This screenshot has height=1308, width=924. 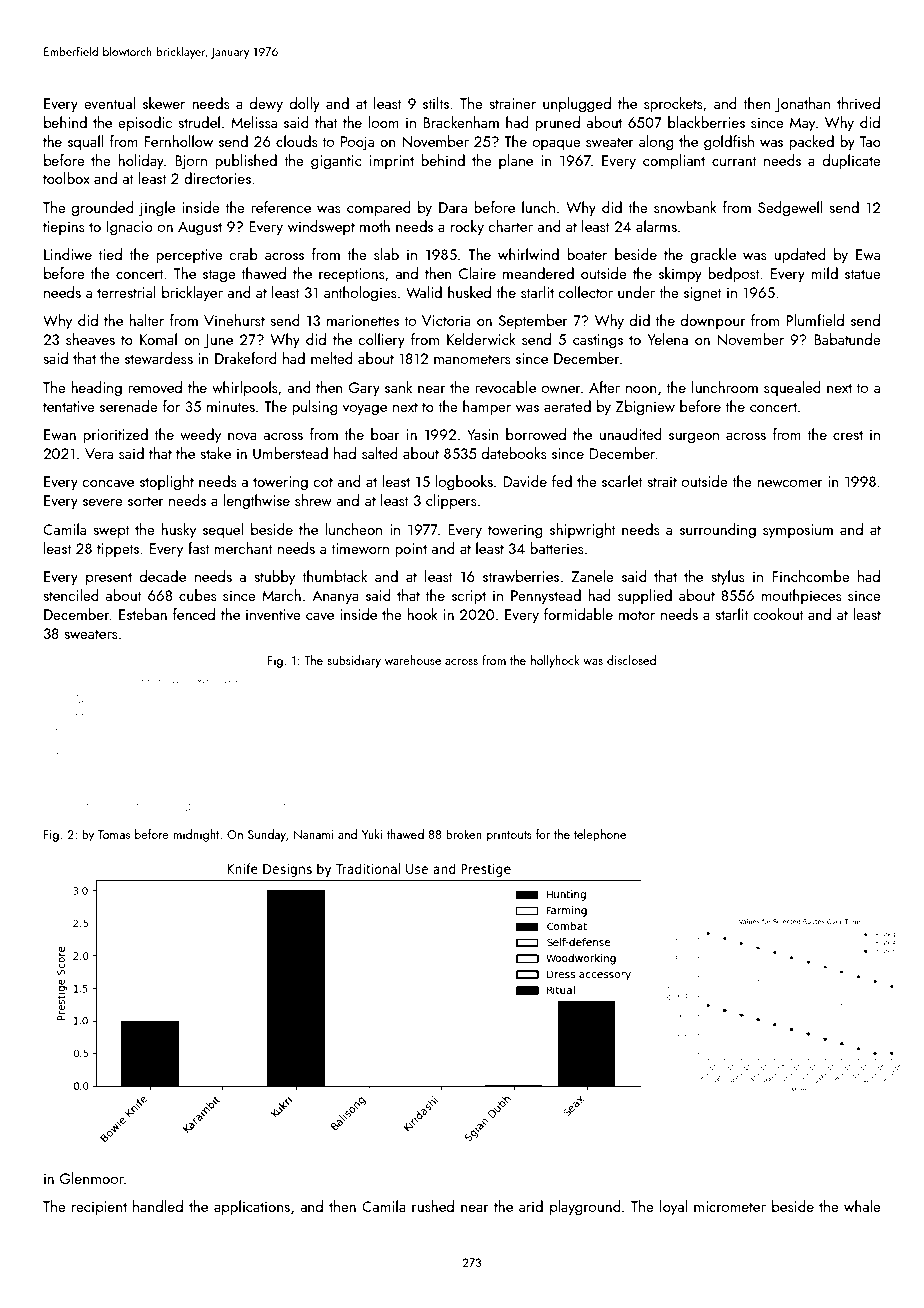 What do you see at coordinates (305, 105) in the screenshot?
I see `dolly` at bounding box center [305, 105].
